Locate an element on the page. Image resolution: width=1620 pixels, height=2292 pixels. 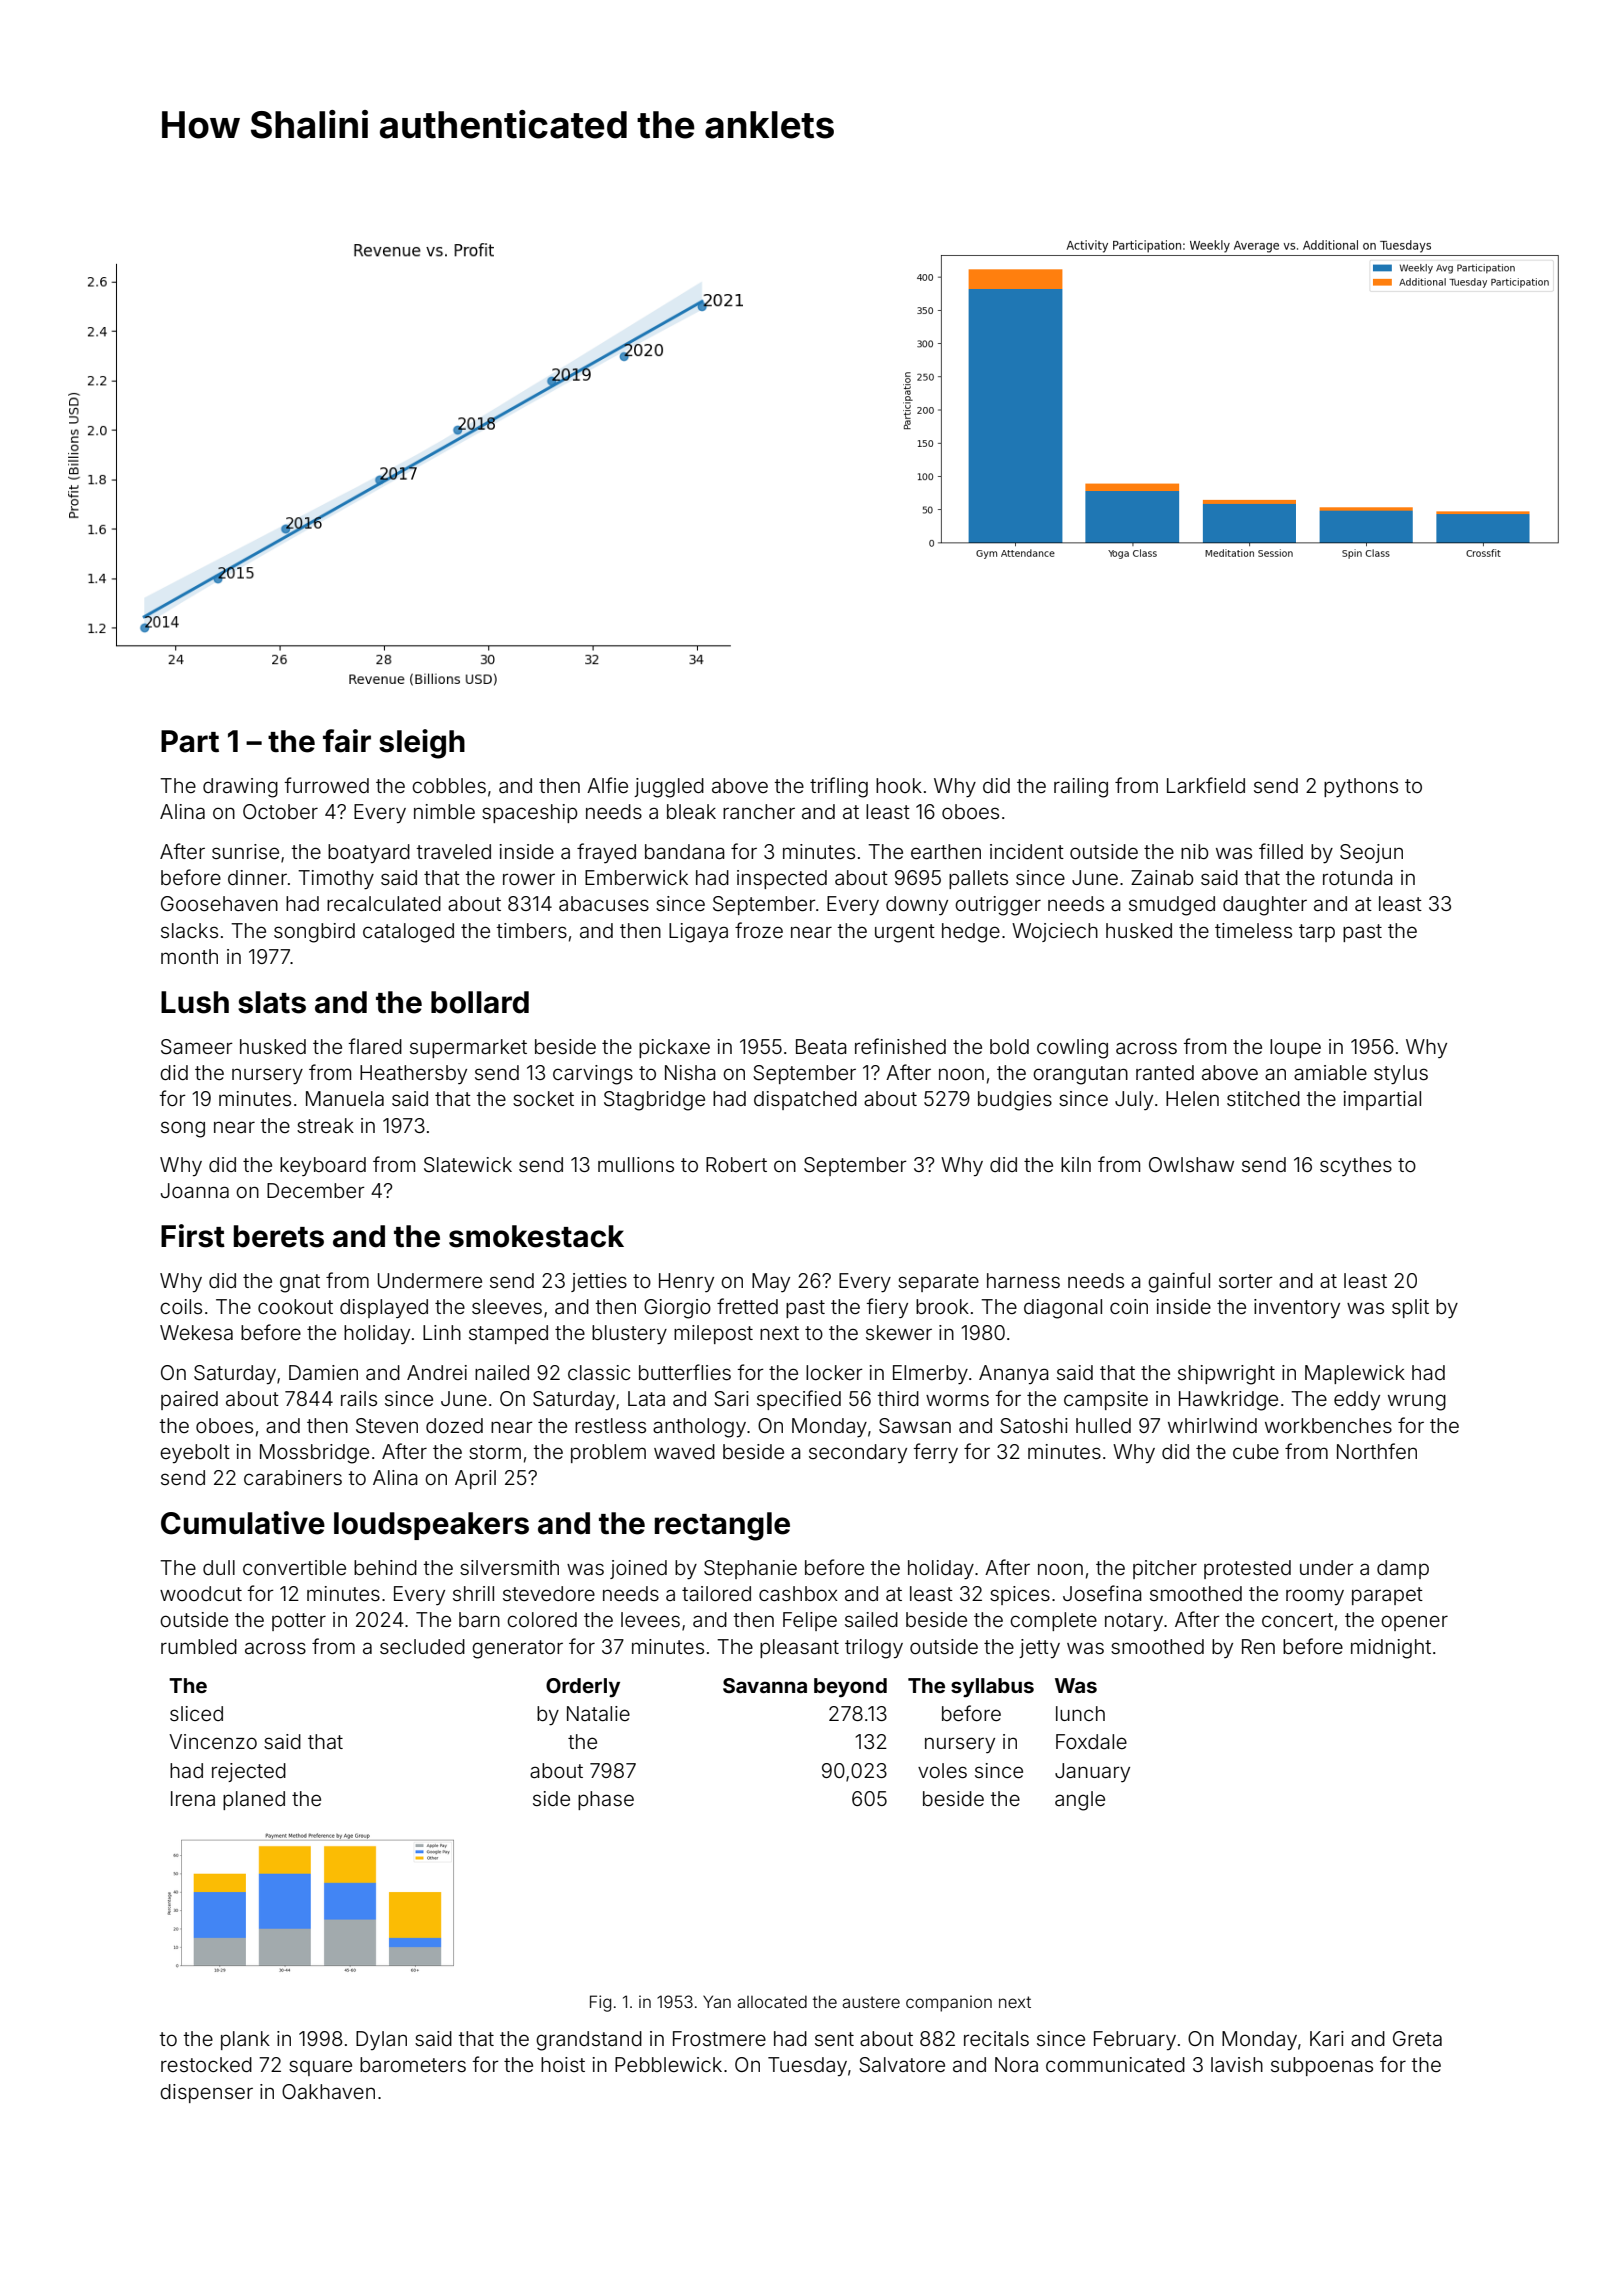
Joanna is located at coordinates (195, 1190).
